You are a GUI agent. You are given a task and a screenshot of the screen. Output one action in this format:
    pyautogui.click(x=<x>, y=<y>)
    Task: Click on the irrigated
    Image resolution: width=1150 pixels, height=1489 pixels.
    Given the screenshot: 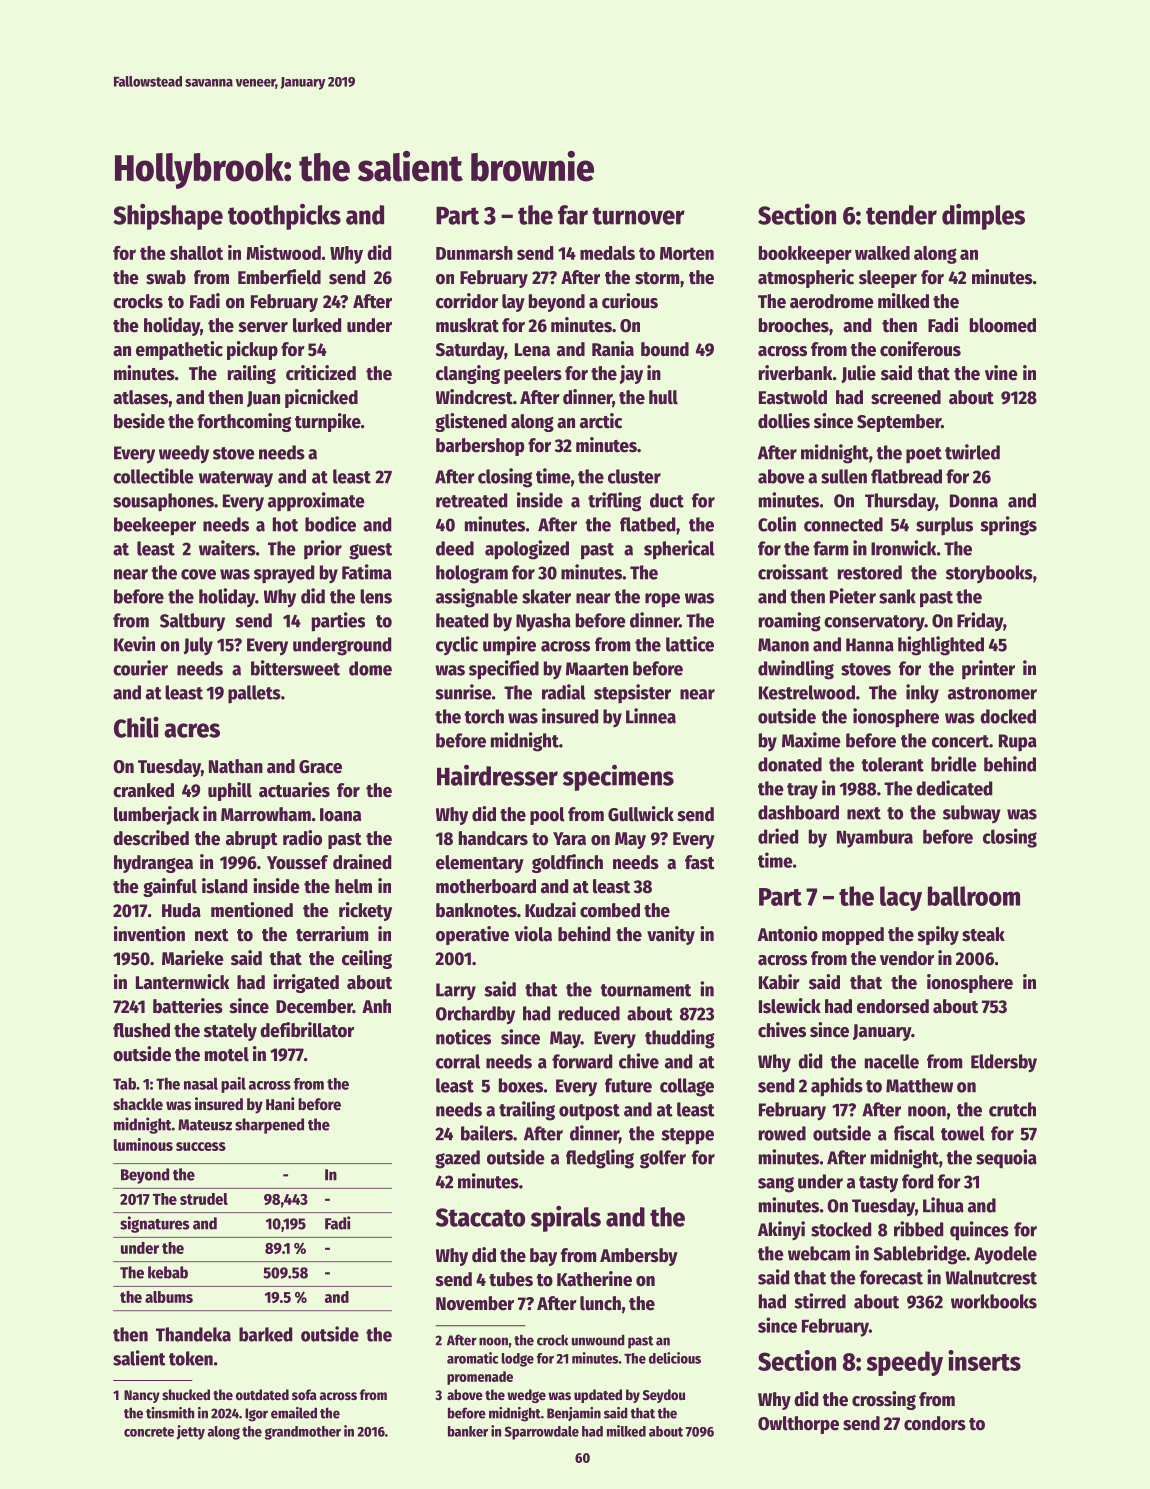 What is the action you would take?
    pyautogui.click(x=306, y=983)
